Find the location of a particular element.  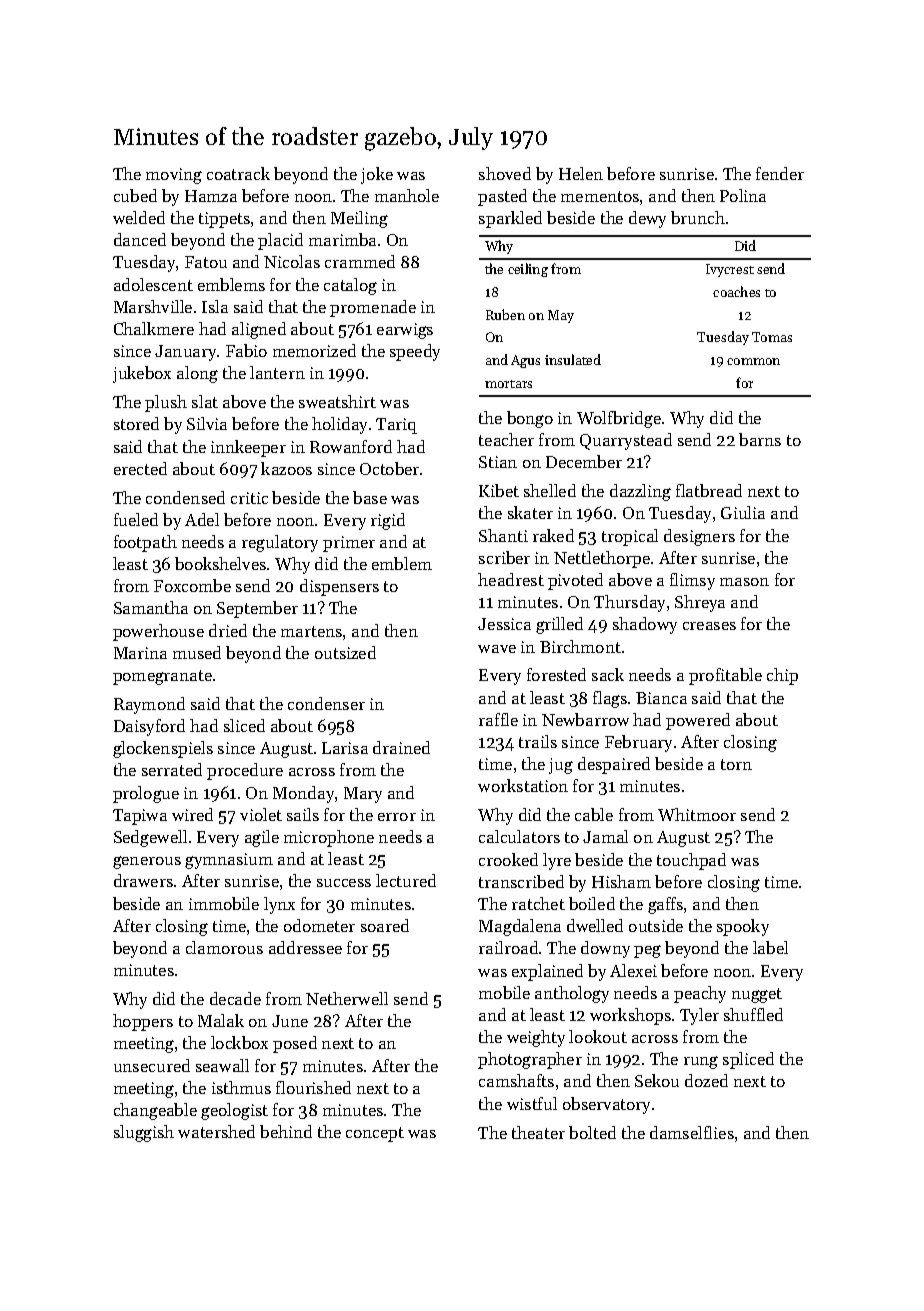

torn is located at coordinates (736, 764).
